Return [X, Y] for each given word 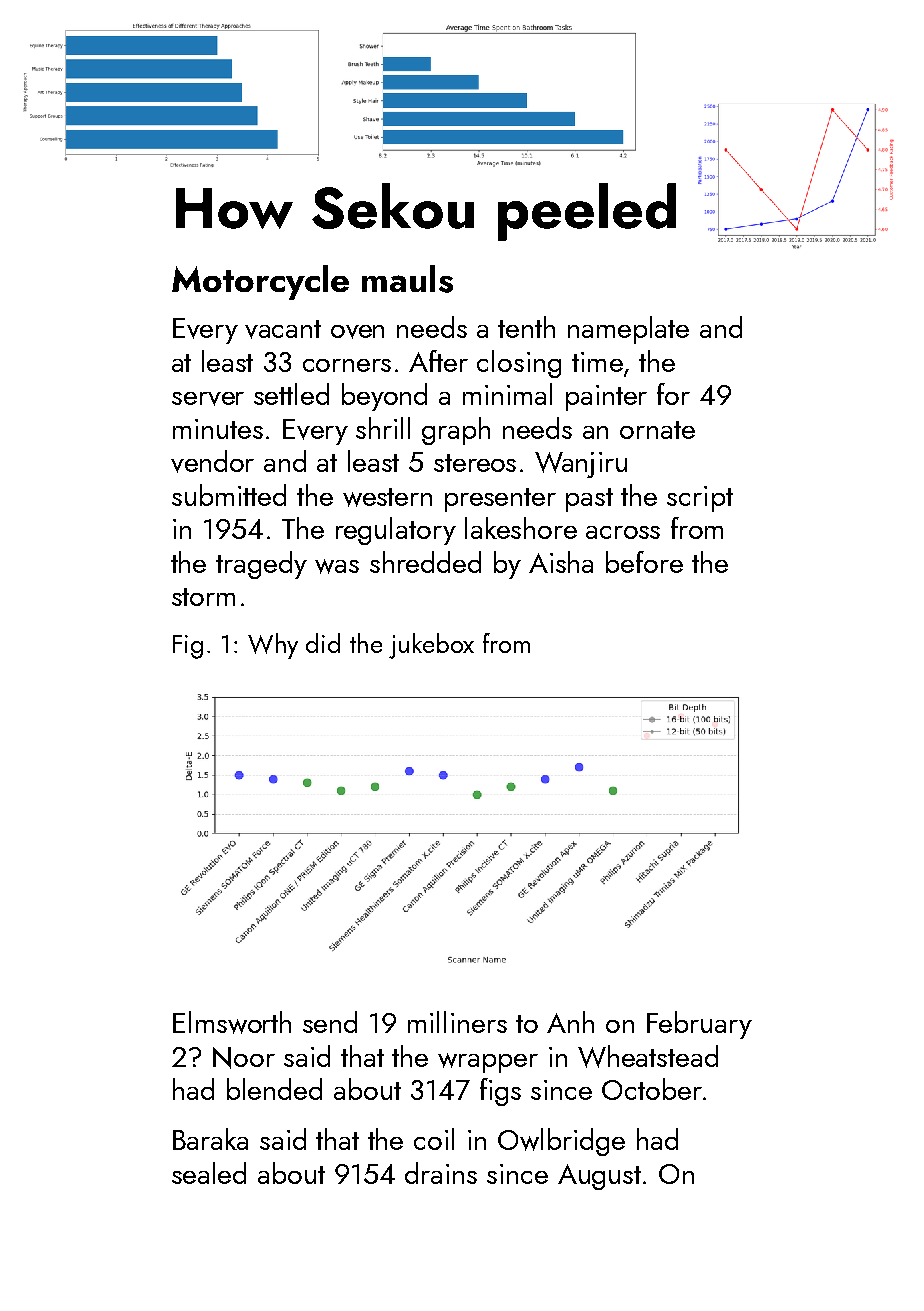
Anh [570, 1022]
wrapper [488, 1063]
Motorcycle [260, 282]
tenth [526, 327]
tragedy [261, 565]
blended [274, 1089]
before [644, 562]
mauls [407, 279]
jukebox [431, 646]
